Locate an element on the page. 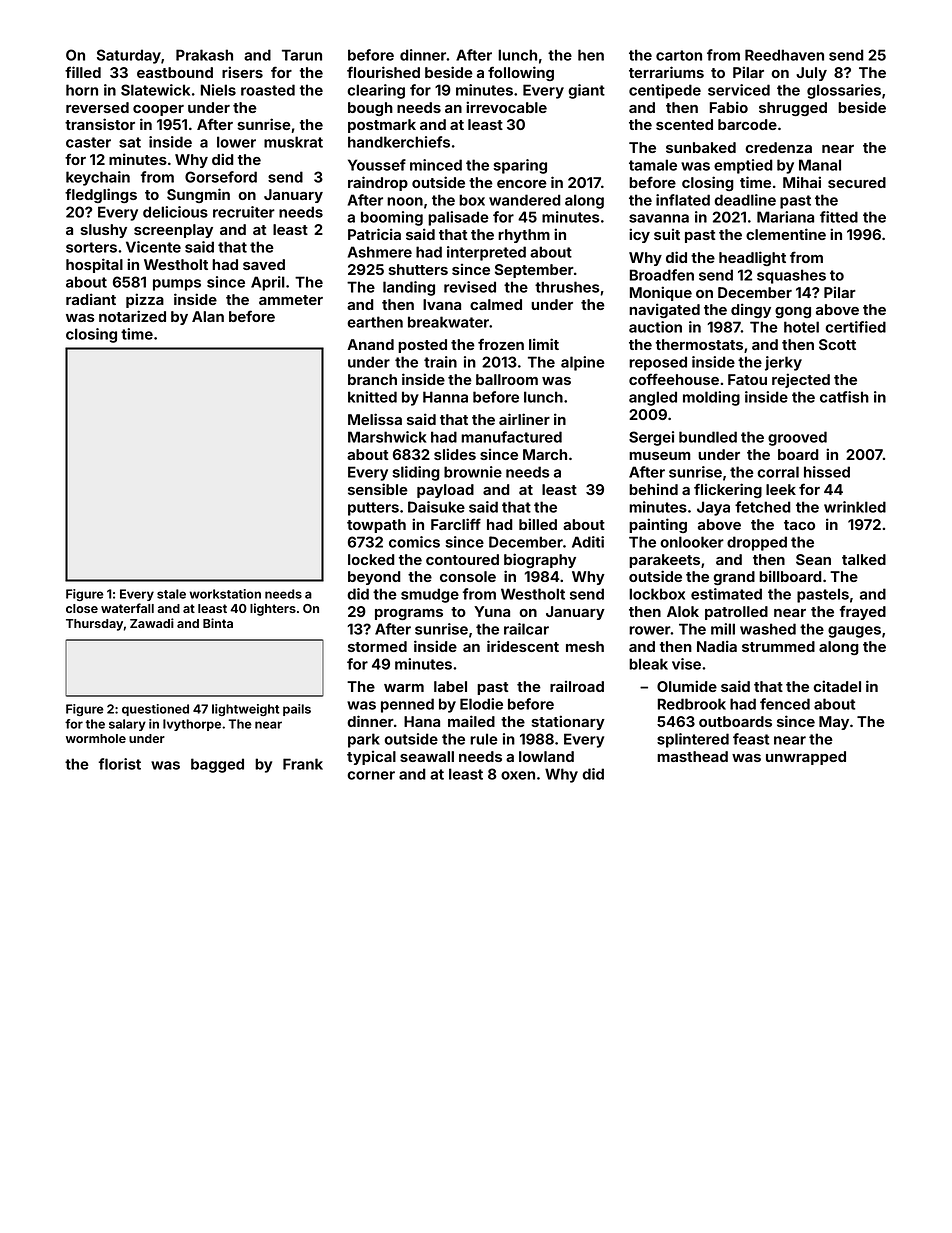 This page has height=1233, width=952. pails is located at coordinates (297, 710).
